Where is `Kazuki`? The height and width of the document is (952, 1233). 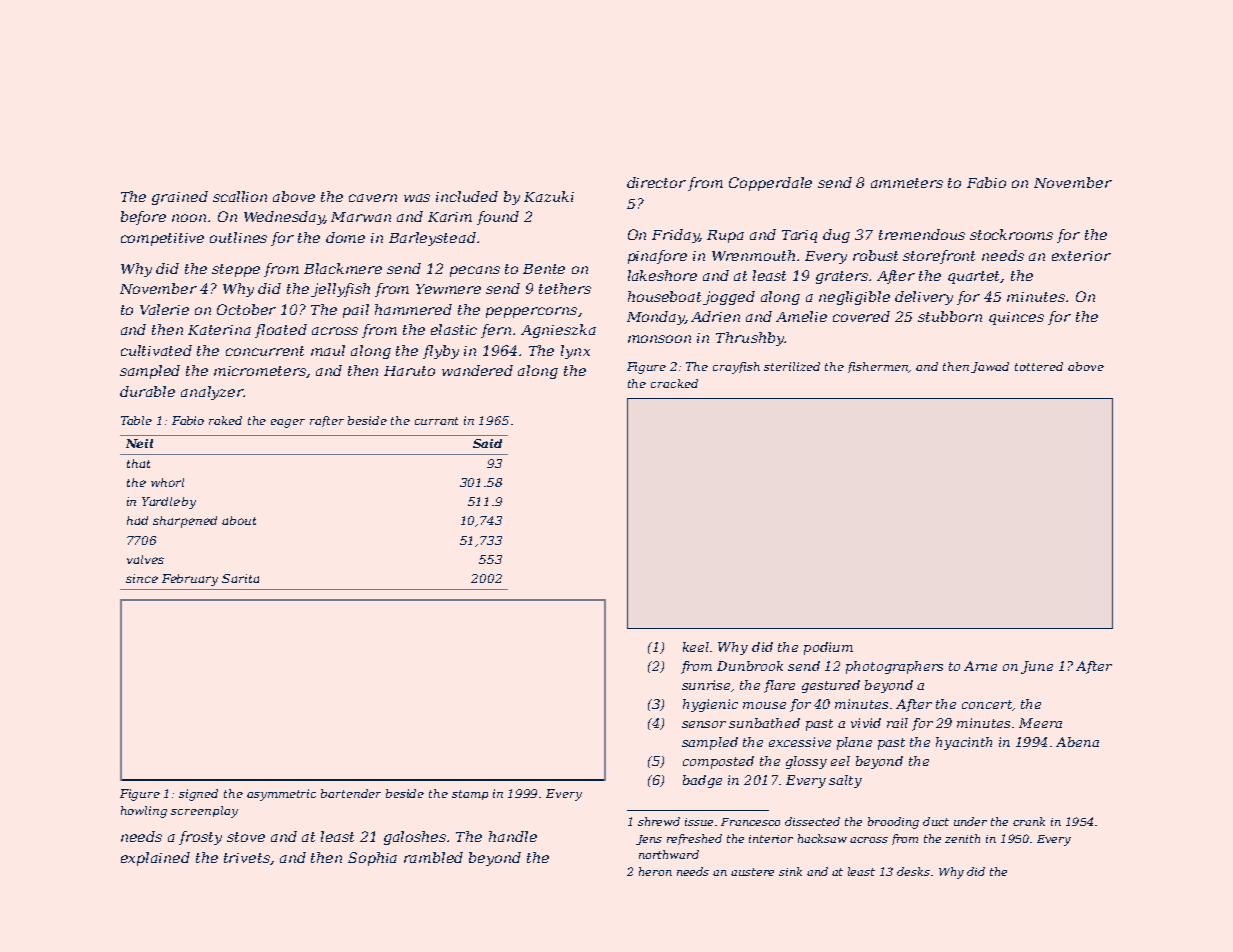
Kazuki is located at coordinates (549, 196).
